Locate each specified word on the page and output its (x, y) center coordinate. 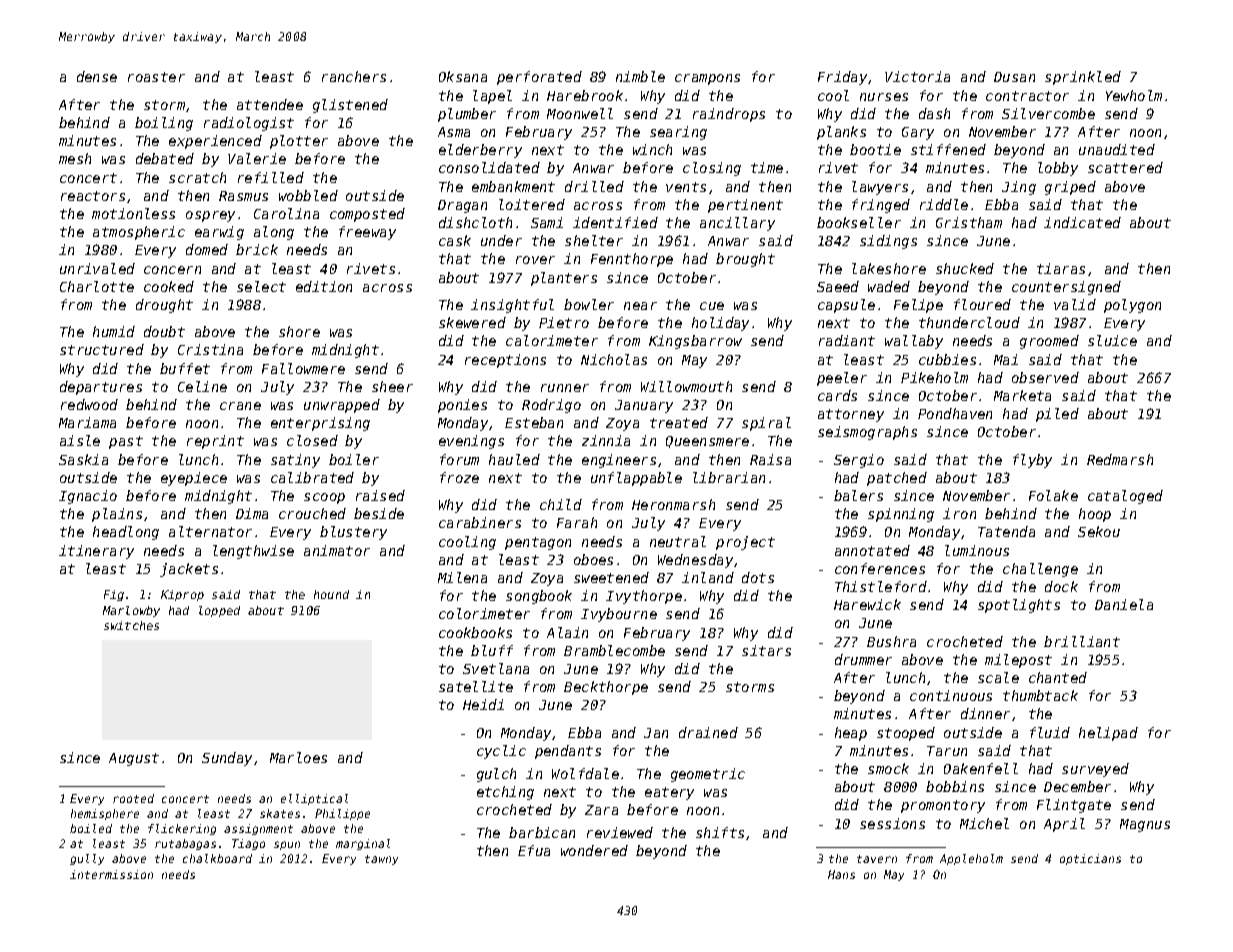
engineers (619, 461)
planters (564, 279)
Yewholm (1134, 95)
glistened (350, 106)
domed (207, 249)
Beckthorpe (606, 688)
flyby (1032, 461)
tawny (381, 860)
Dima (252, 513)
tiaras (1061, 268)
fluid (1050, 732)
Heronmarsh (673, 504)
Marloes (298, 757)
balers (858, 495)
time (767, 167)
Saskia (83, 459)
